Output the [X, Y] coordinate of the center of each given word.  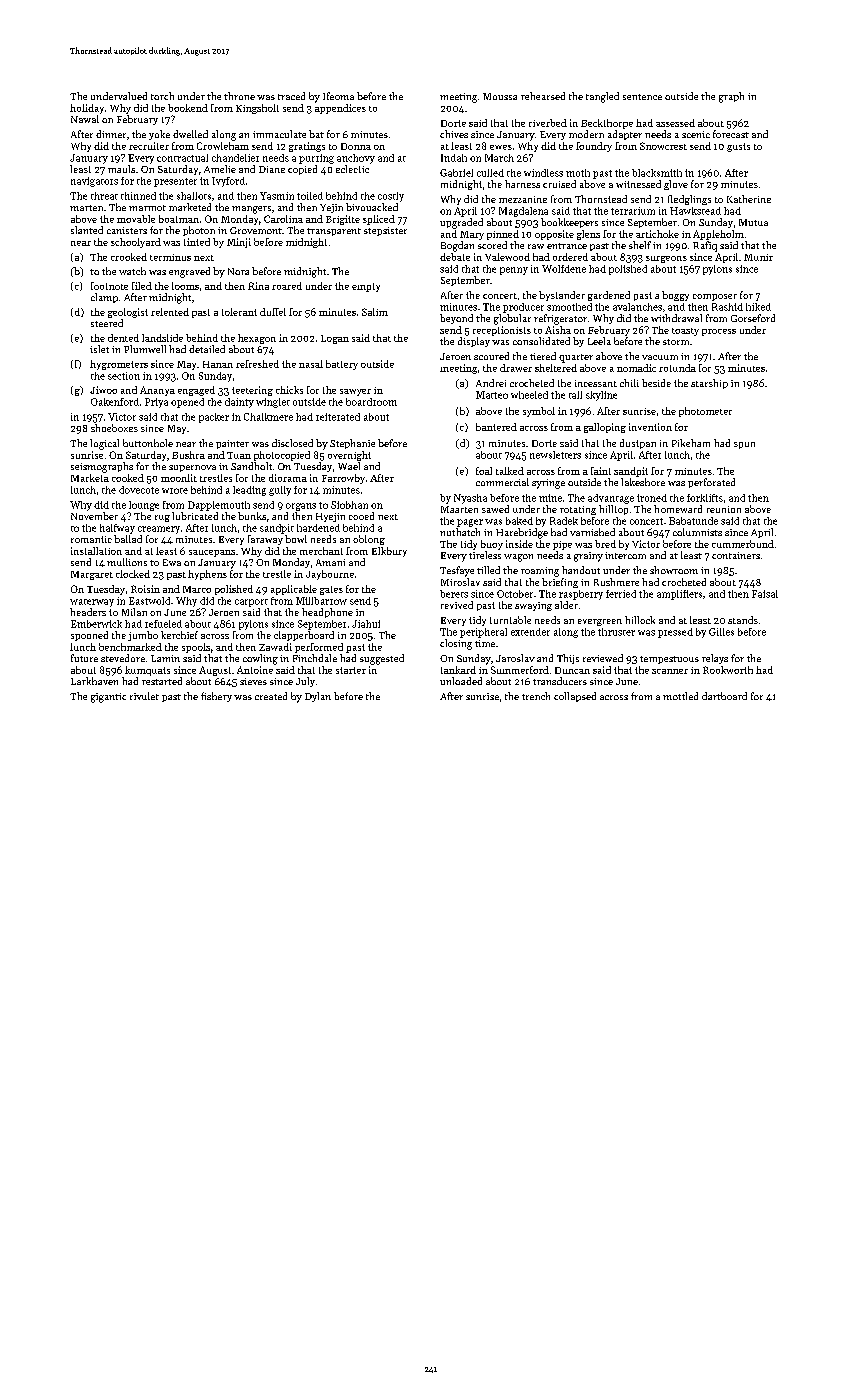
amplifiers [679, 595]
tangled [602, 97]
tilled [488, 570]
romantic [91, 539]
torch [162, 96]
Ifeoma [338, 96]
